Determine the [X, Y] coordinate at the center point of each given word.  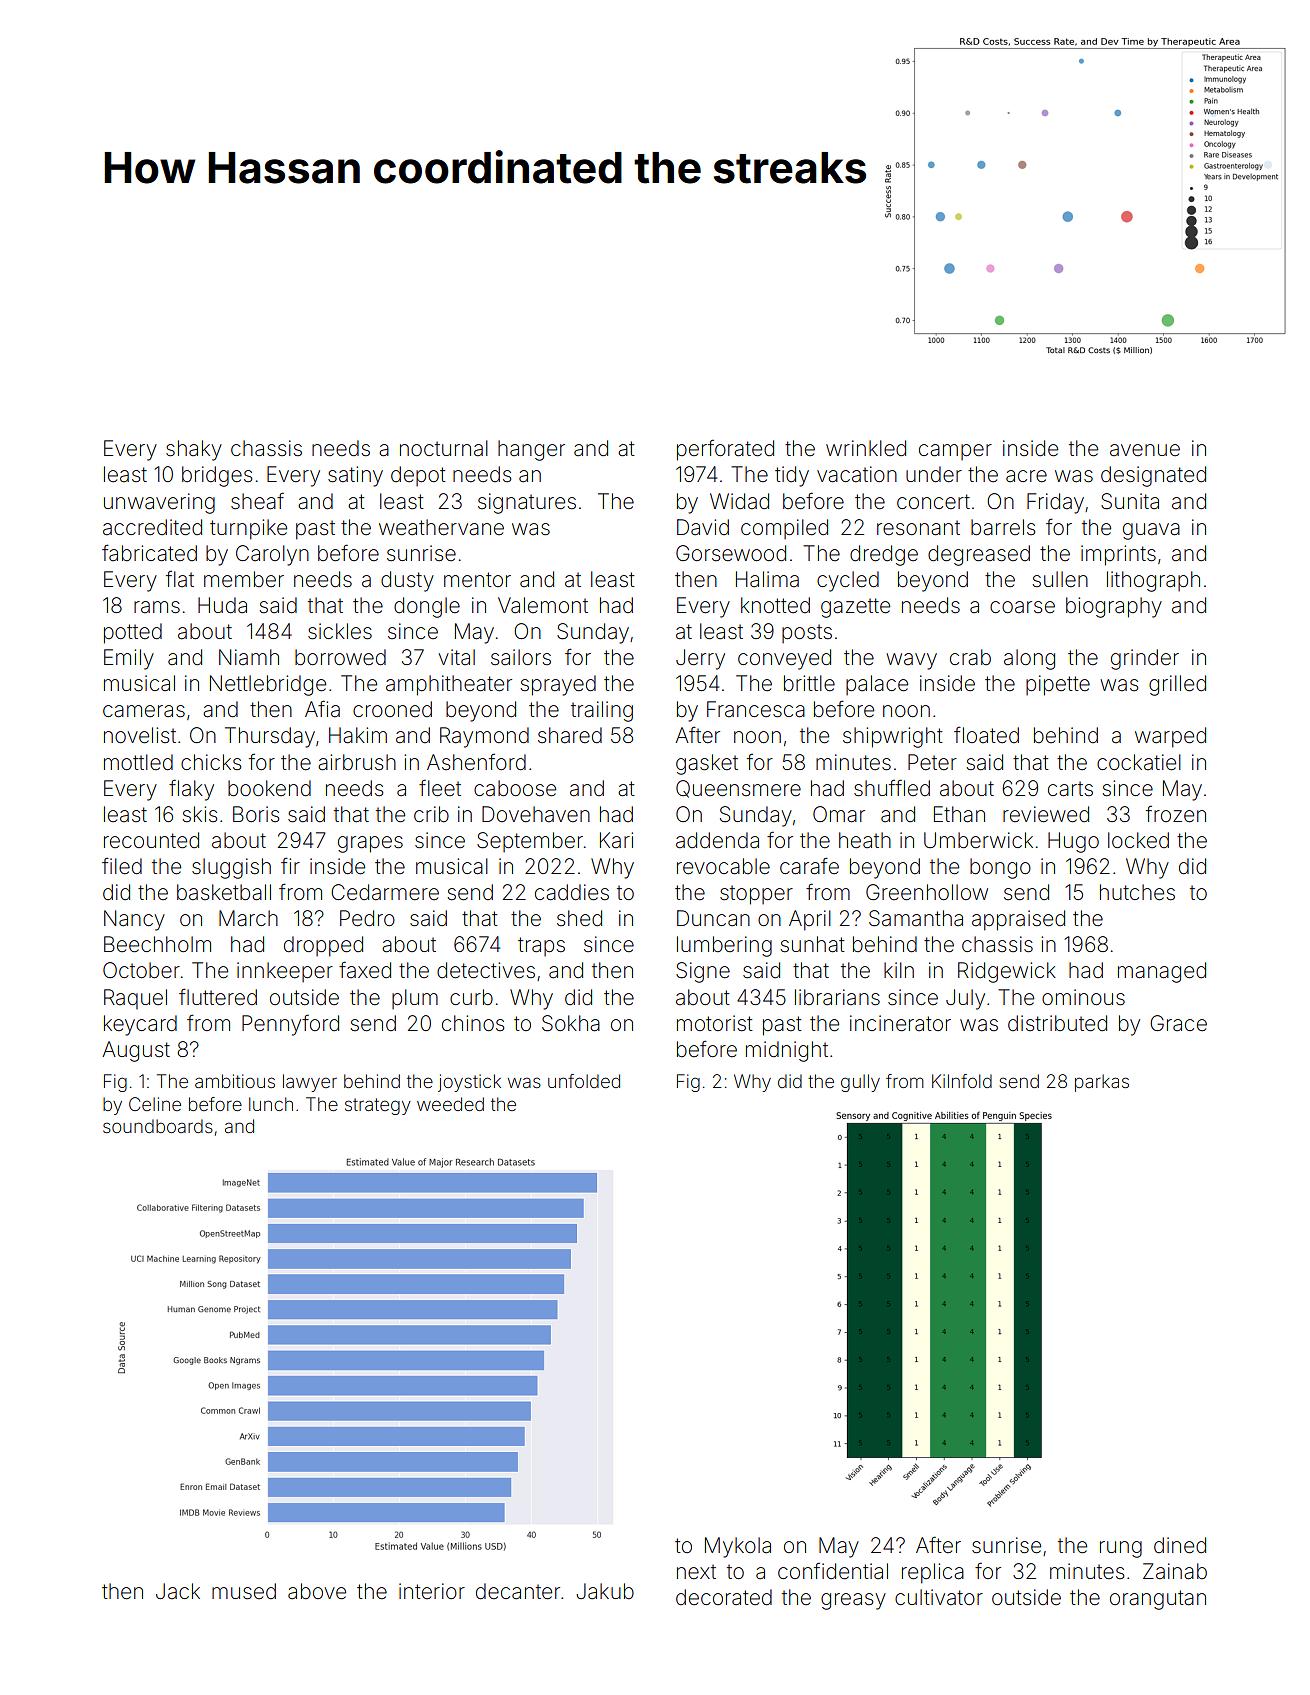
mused [244, 1591]
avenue [1145, 450]
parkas [1102, 1083]
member [244, 579]
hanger [531, 450]
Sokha [571, 1023]
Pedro [367, 918]
